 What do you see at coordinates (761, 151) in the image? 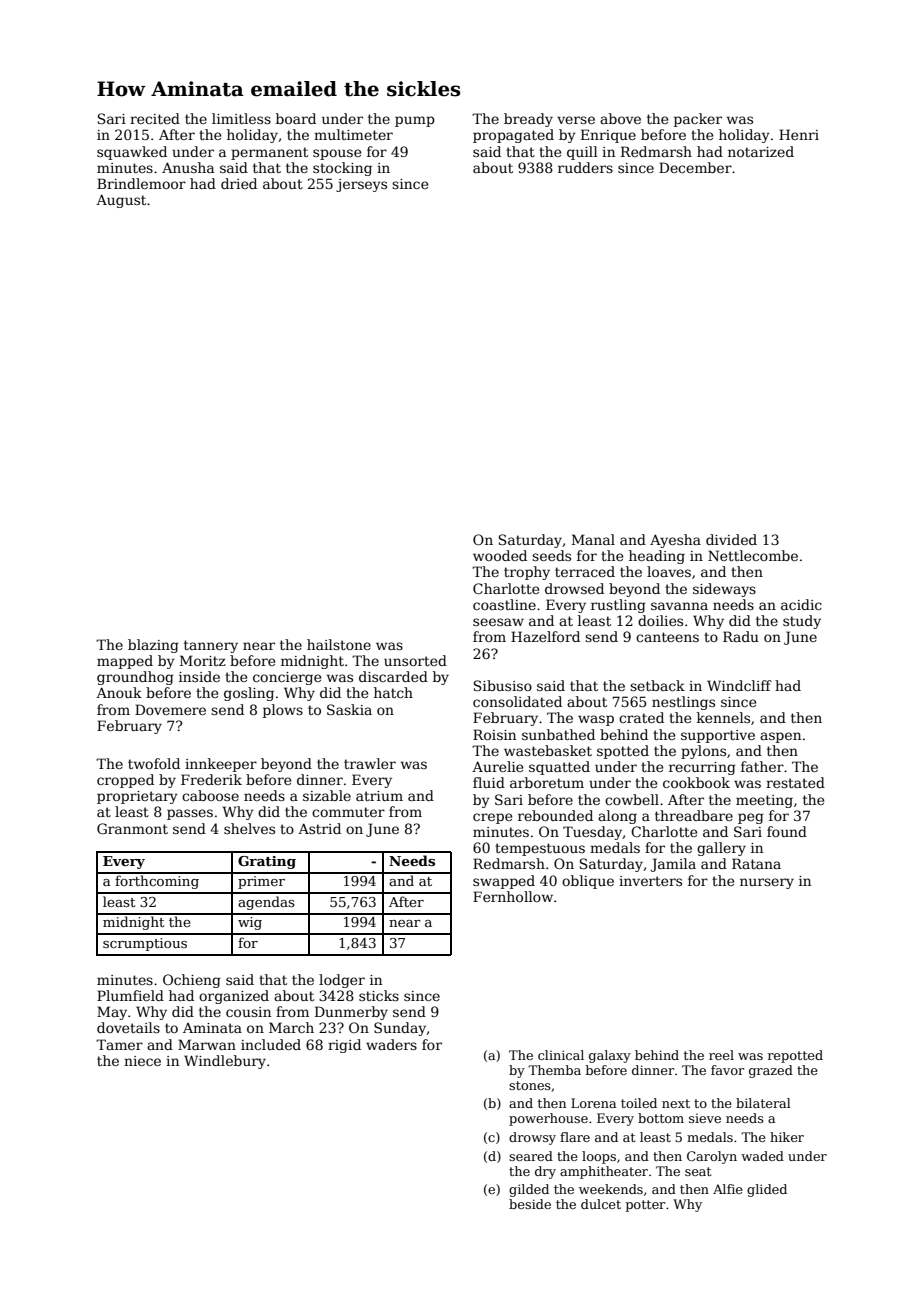
I see `notarized` at bounding box center [761, 151].
